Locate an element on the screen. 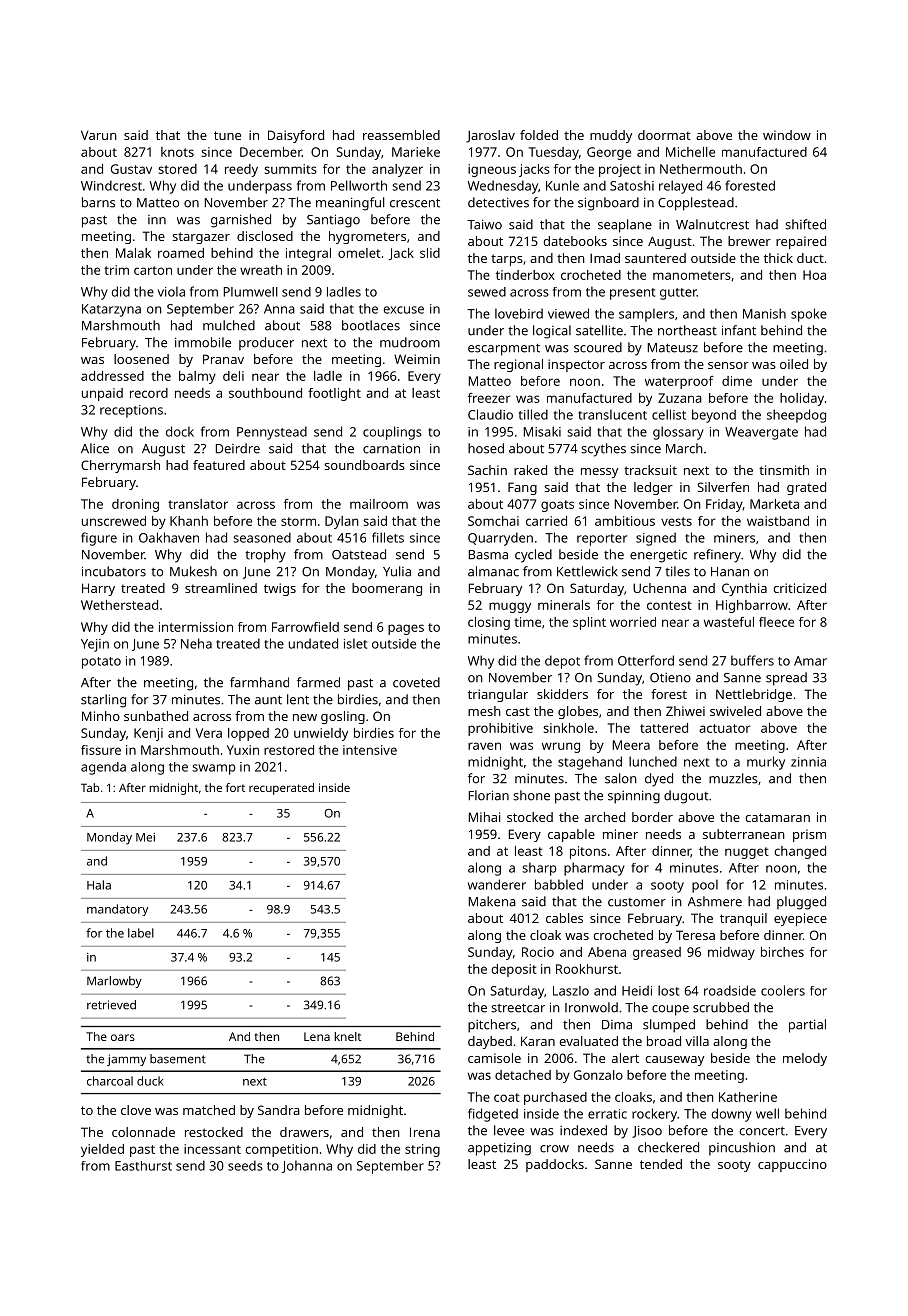  window is located at coordinates (787, 135).
